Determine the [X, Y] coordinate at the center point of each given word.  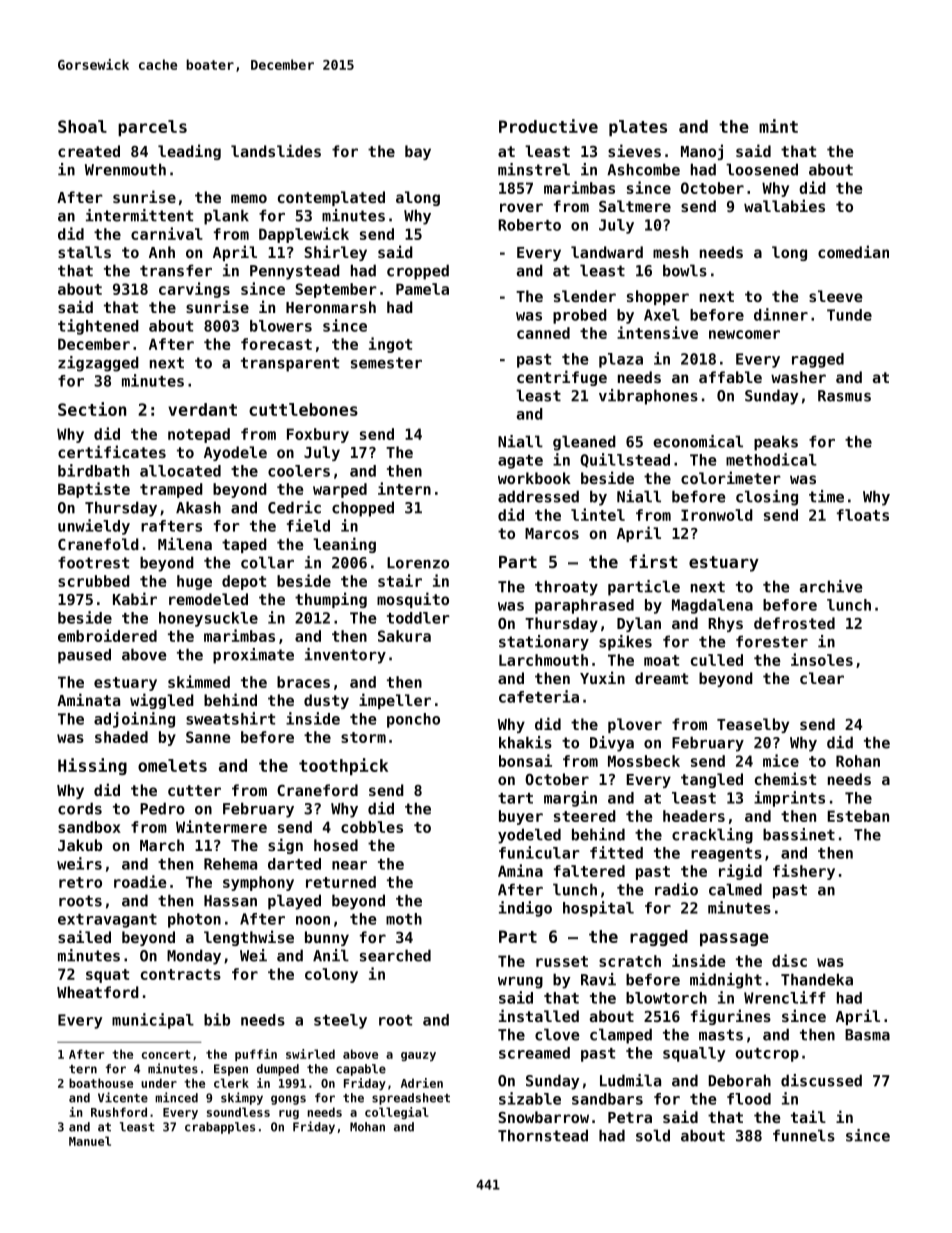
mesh [670, 252]
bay [418, 152]
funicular [539, 852]
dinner [781, 314]
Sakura [404, 636]
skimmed [199, 681]
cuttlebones [303, 409]
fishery [804, 872]
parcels [152, 128]
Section [92, 409]
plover [635, 725]
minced [176, 1097]
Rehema [230, 864]
